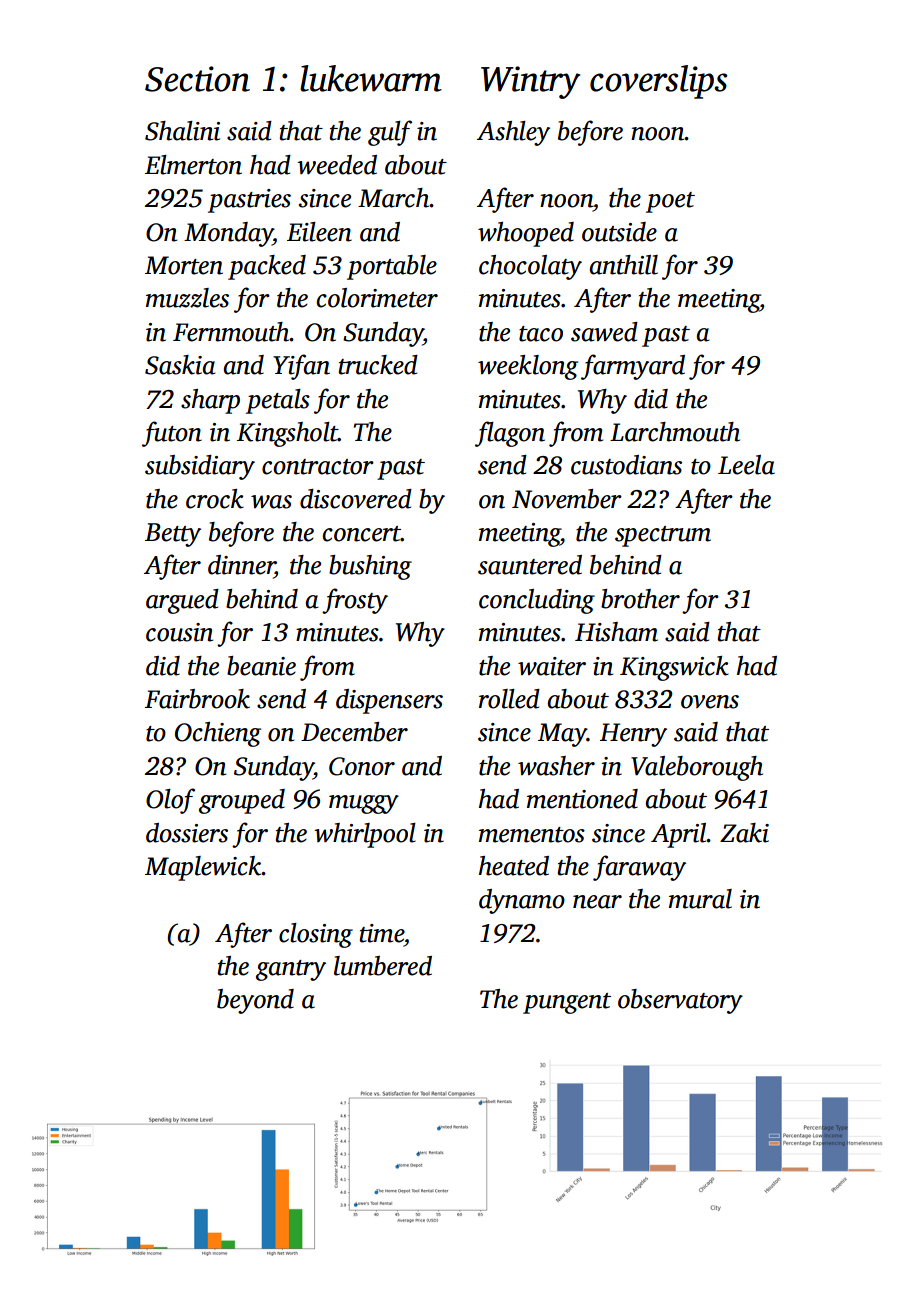 The width and height of the image is (924, 1311). Describe the element at coordinates (203, 868) in the image. I see `Maplewick` at that location.
